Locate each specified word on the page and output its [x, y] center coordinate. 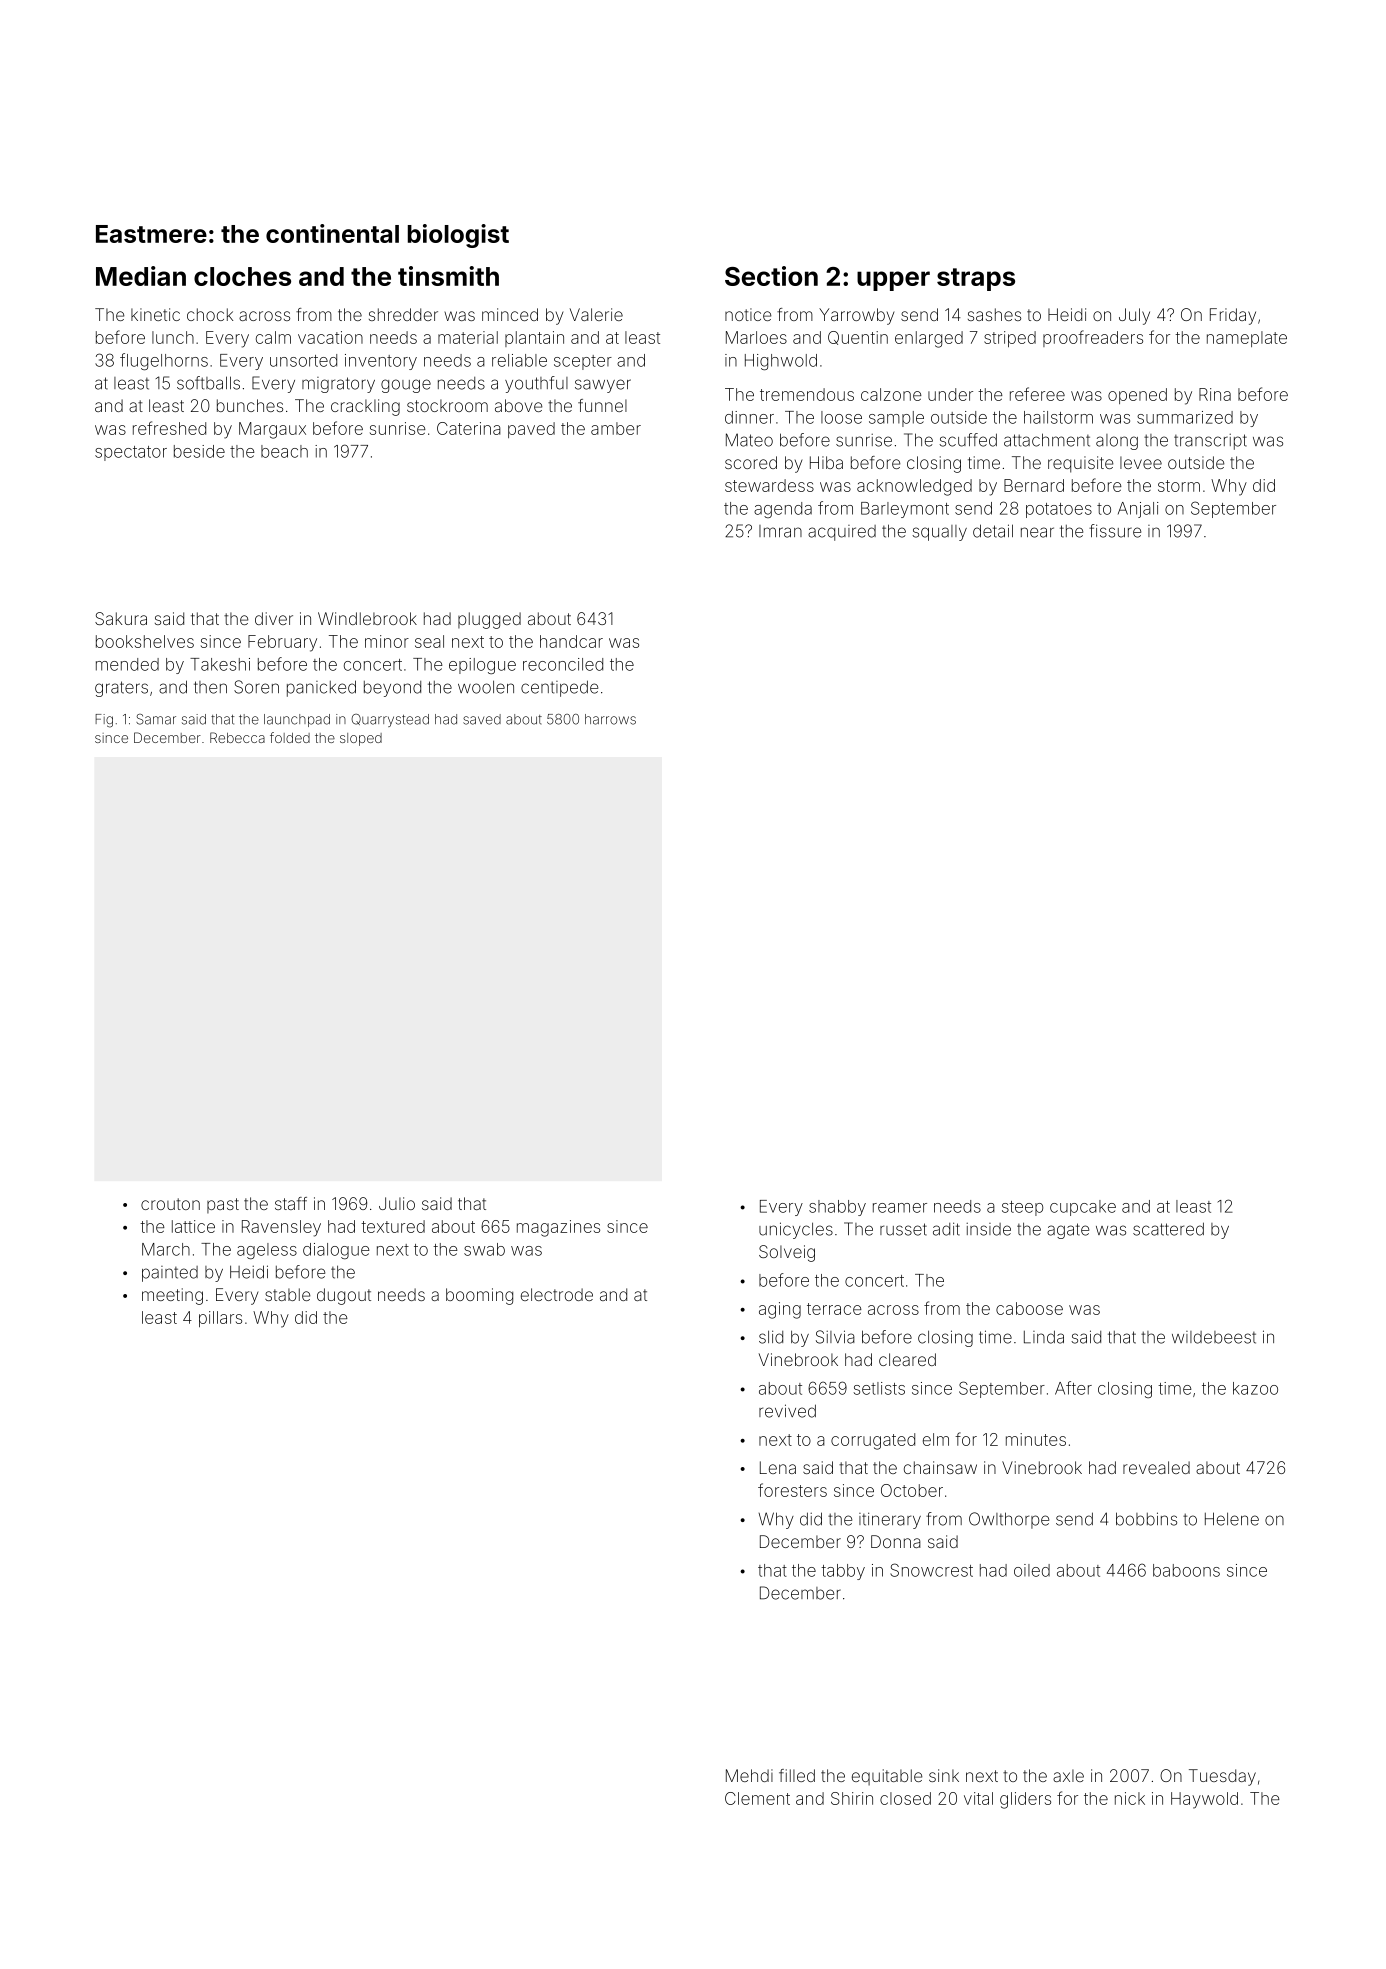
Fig [104, 721]
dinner [749, 417]
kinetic [155, 314]
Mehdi [749, 1775]
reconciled [563, 664]
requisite [1080, 464]
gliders [1025, 1800]
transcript [1210, 442]
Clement [757, 1798]
